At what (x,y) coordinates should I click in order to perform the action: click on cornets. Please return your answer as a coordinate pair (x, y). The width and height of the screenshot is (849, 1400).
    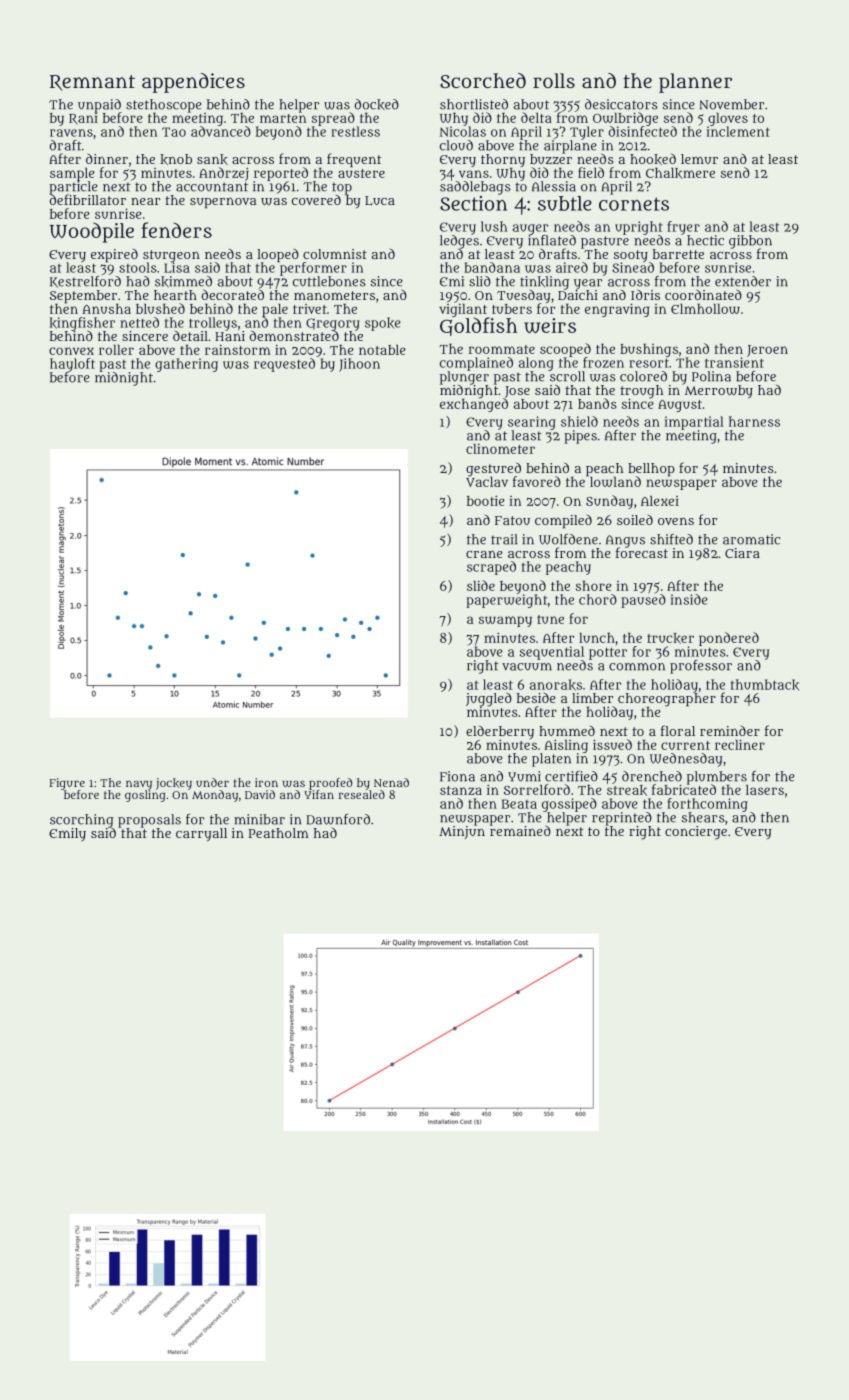
    Looking at the image, I should click on (634, 204).
